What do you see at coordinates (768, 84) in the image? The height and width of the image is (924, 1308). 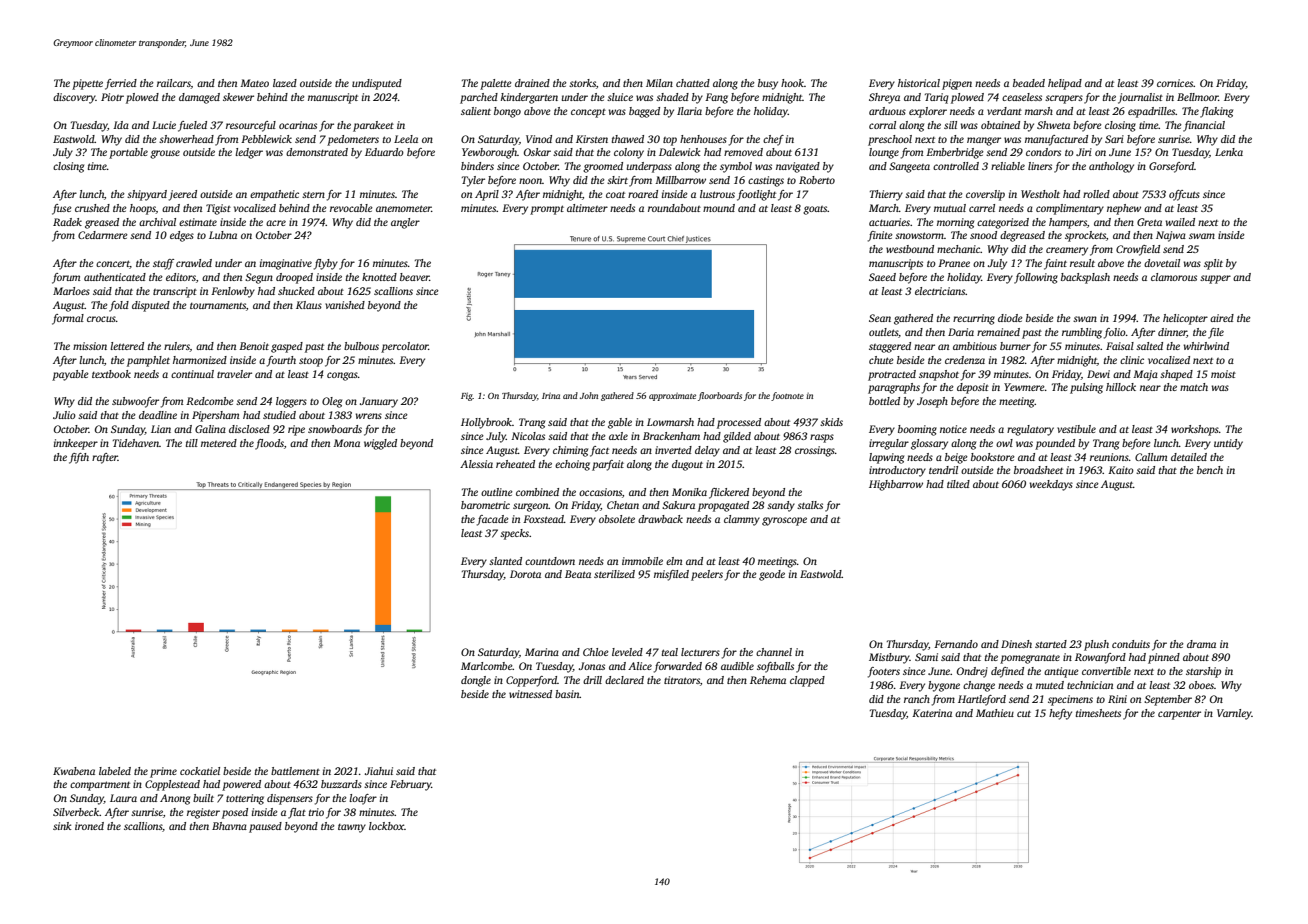 I see `busy` at bounding box center [768, 84].
